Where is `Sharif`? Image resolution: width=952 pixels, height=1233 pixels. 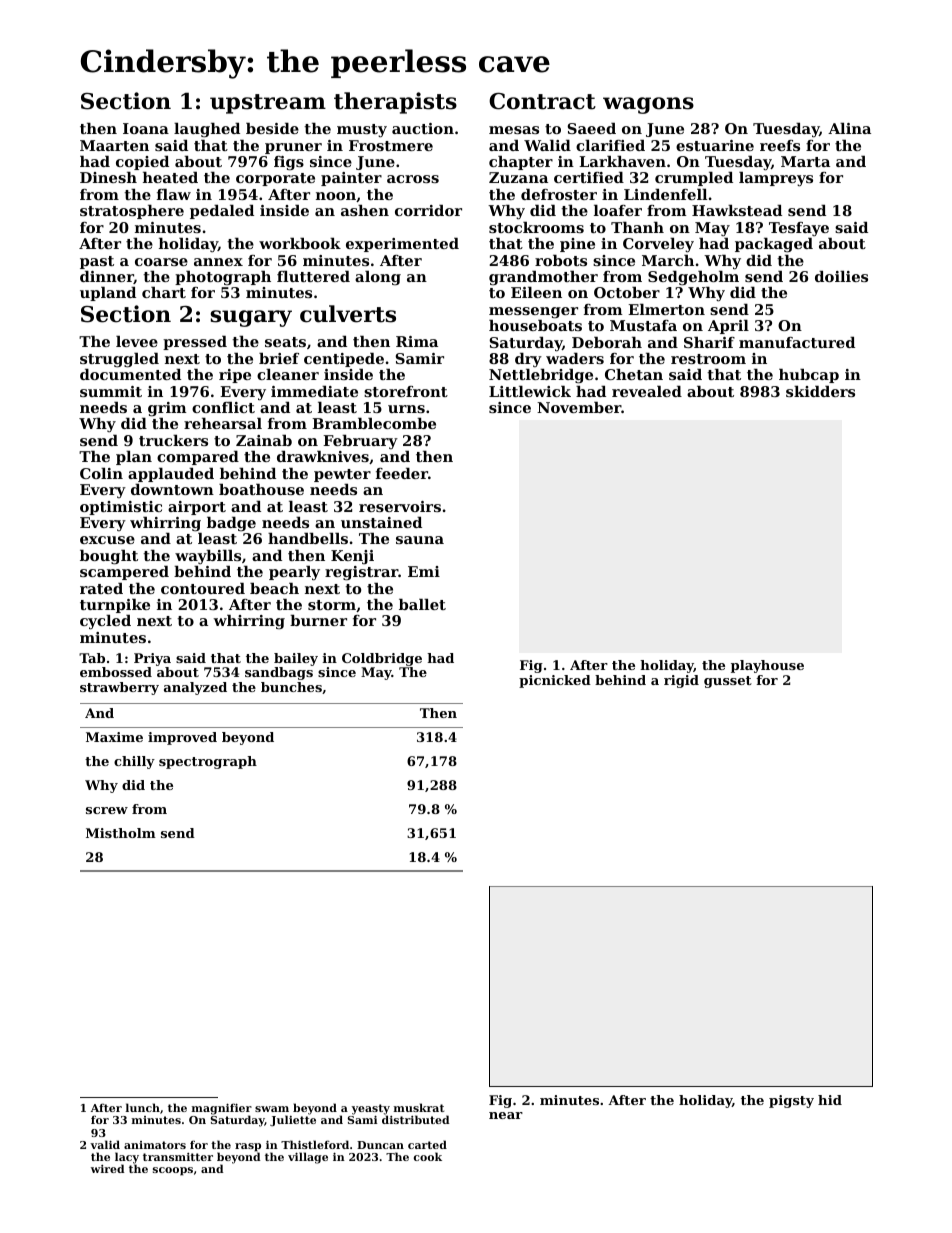 Sharif is located at coordinates (709, 342).
